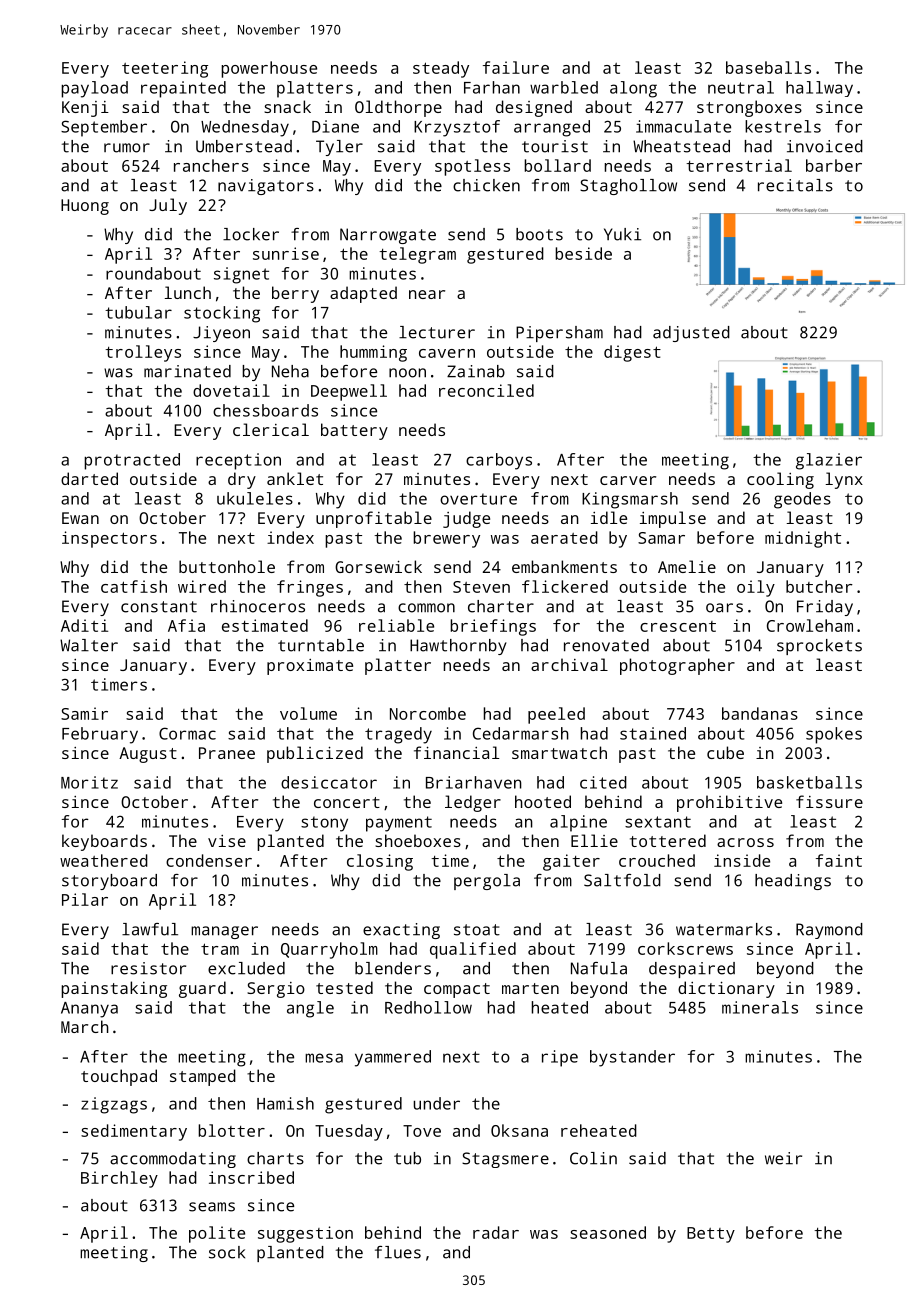  Describe the element at coordinates (227, 1252) in the document. I see `sock` at that location.
